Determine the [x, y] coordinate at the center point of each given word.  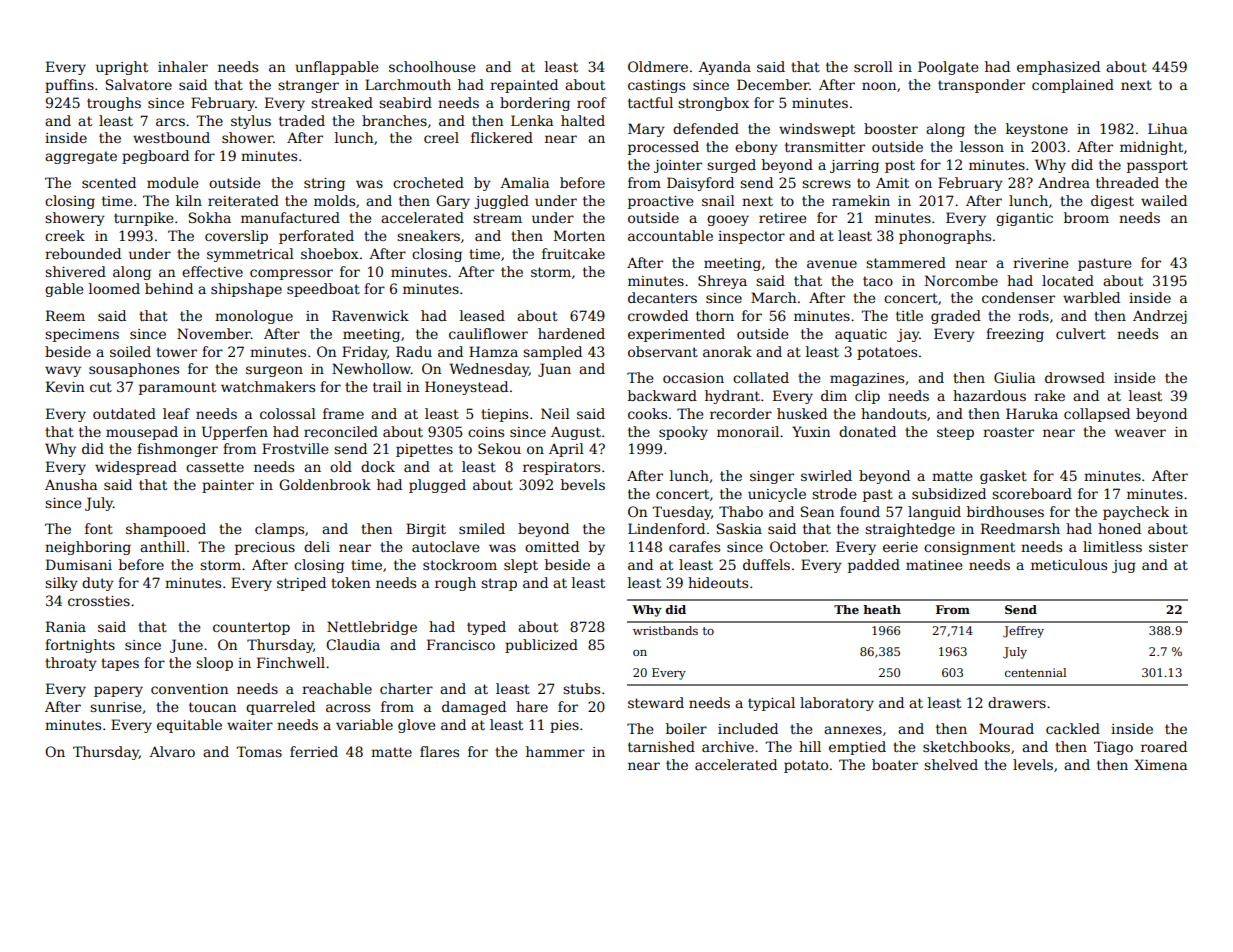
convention [189, 689]
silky [61, 584]
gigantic [1024, 219]
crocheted [428, 182]
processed [663, 148]
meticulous [1069, 564]
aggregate [81, 157]
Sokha [210, 217]
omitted [552, 546]
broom [1086, 217]
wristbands [665, 630]
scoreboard [1032, 493]
